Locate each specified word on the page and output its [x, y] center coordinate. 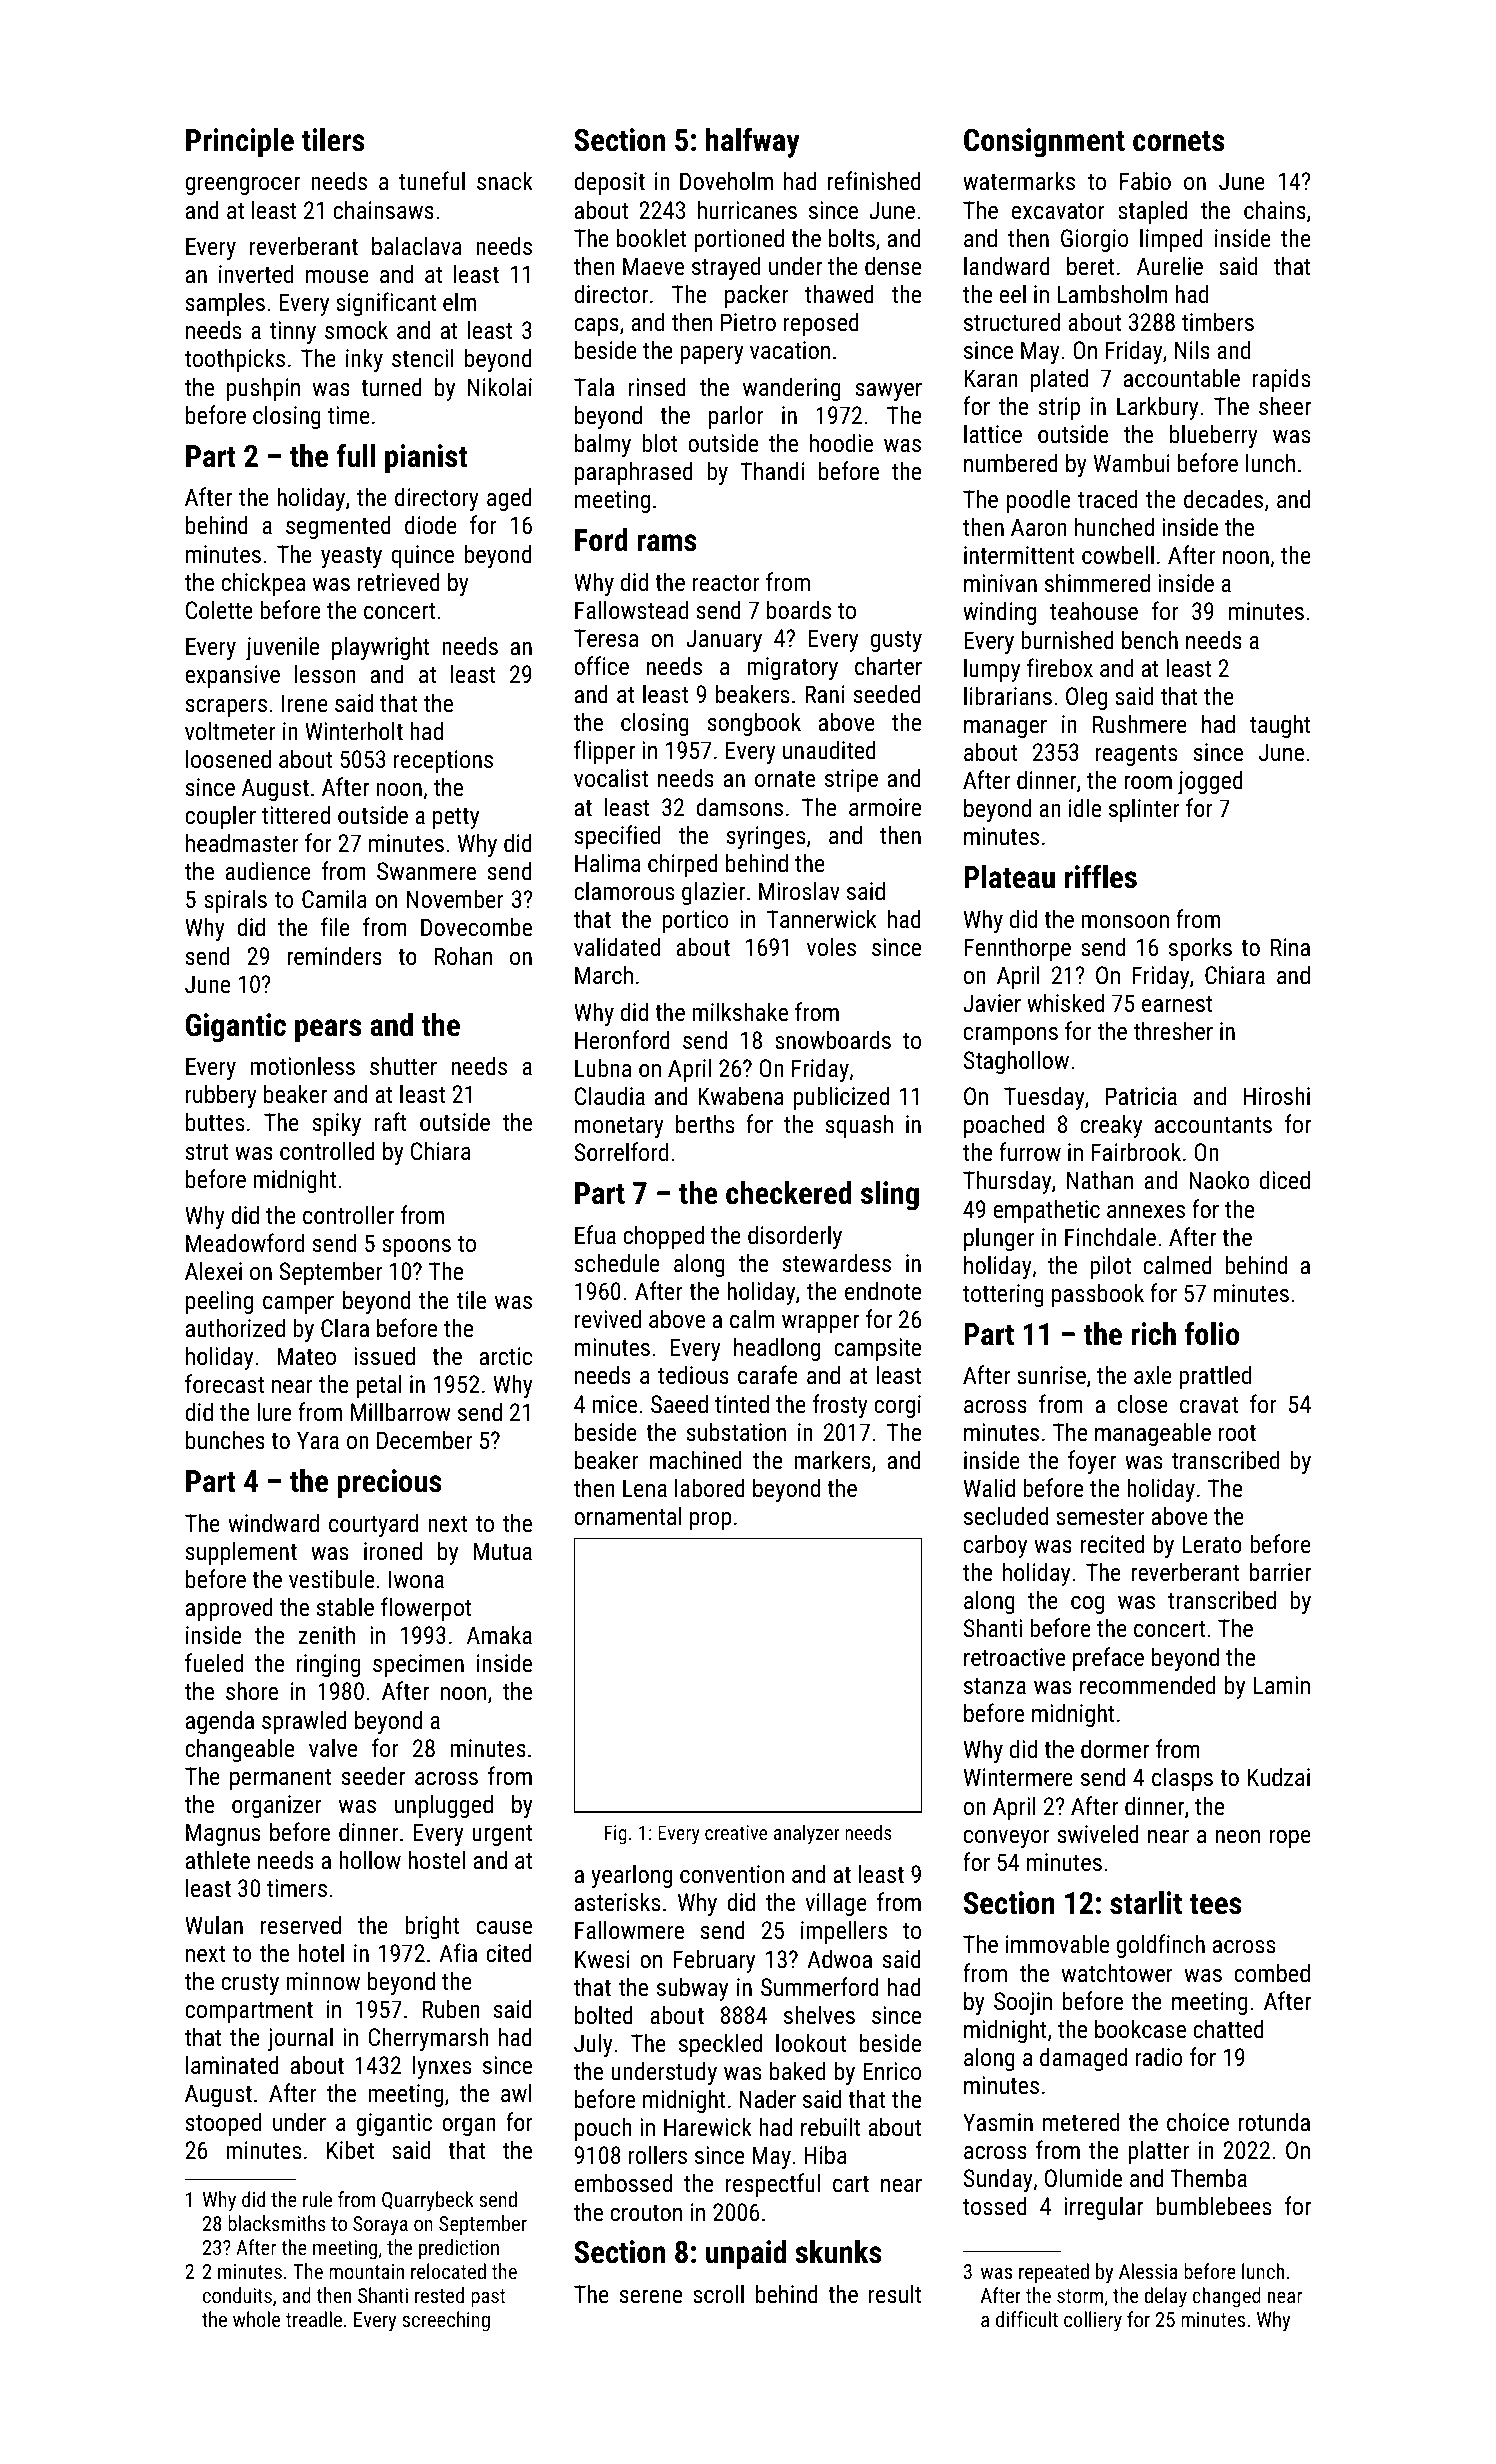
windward [273, 1522]
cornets [1178, 141]
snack [505, 180]
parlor [736, 417]
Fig [616, 1834]
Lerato [1212, 1544]
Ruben [451, 2008]
